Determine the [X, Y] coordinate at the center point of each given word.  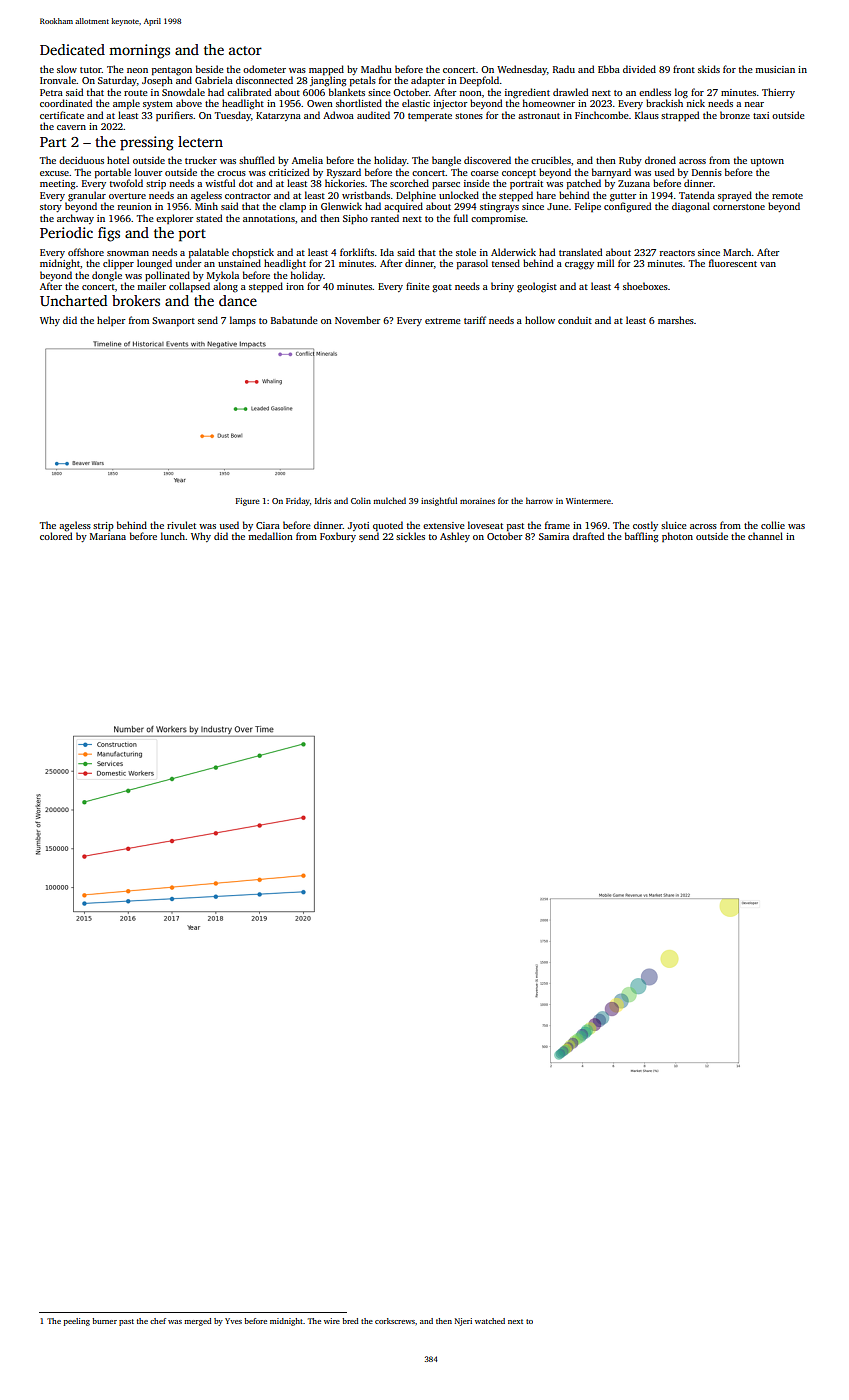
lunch [173, 536]
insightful [439, 501]
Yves [233, 1321]
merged [198, 1322]
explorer [174, 219]
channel [765, 536]
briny [502, 287]
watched [490, 1321]
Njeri [463, 1322]
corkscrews [395, 1321]
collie [773, 525]
